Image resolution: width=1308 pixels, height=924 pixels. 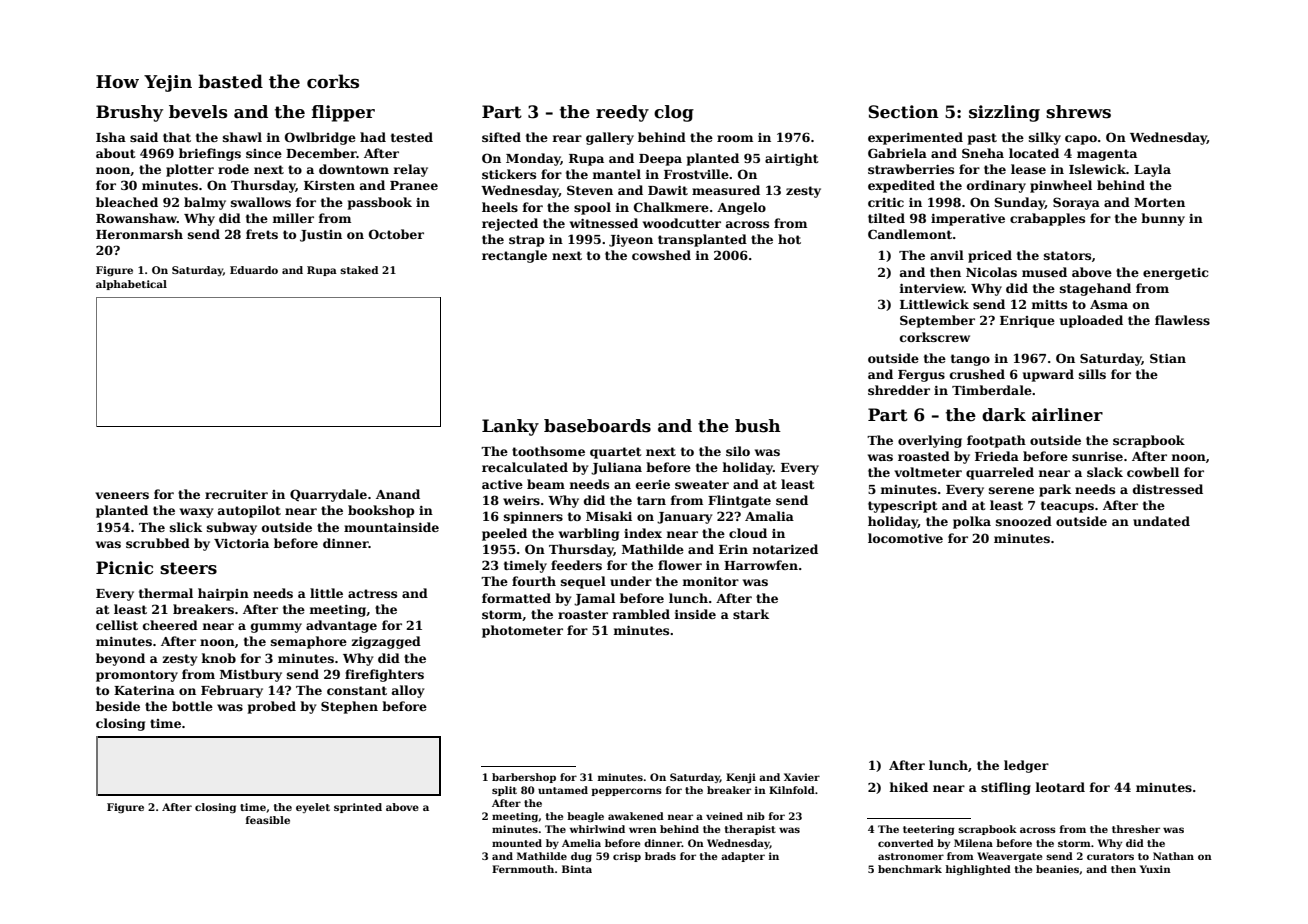 I want to click on brads, so click(x=660, y=856).
